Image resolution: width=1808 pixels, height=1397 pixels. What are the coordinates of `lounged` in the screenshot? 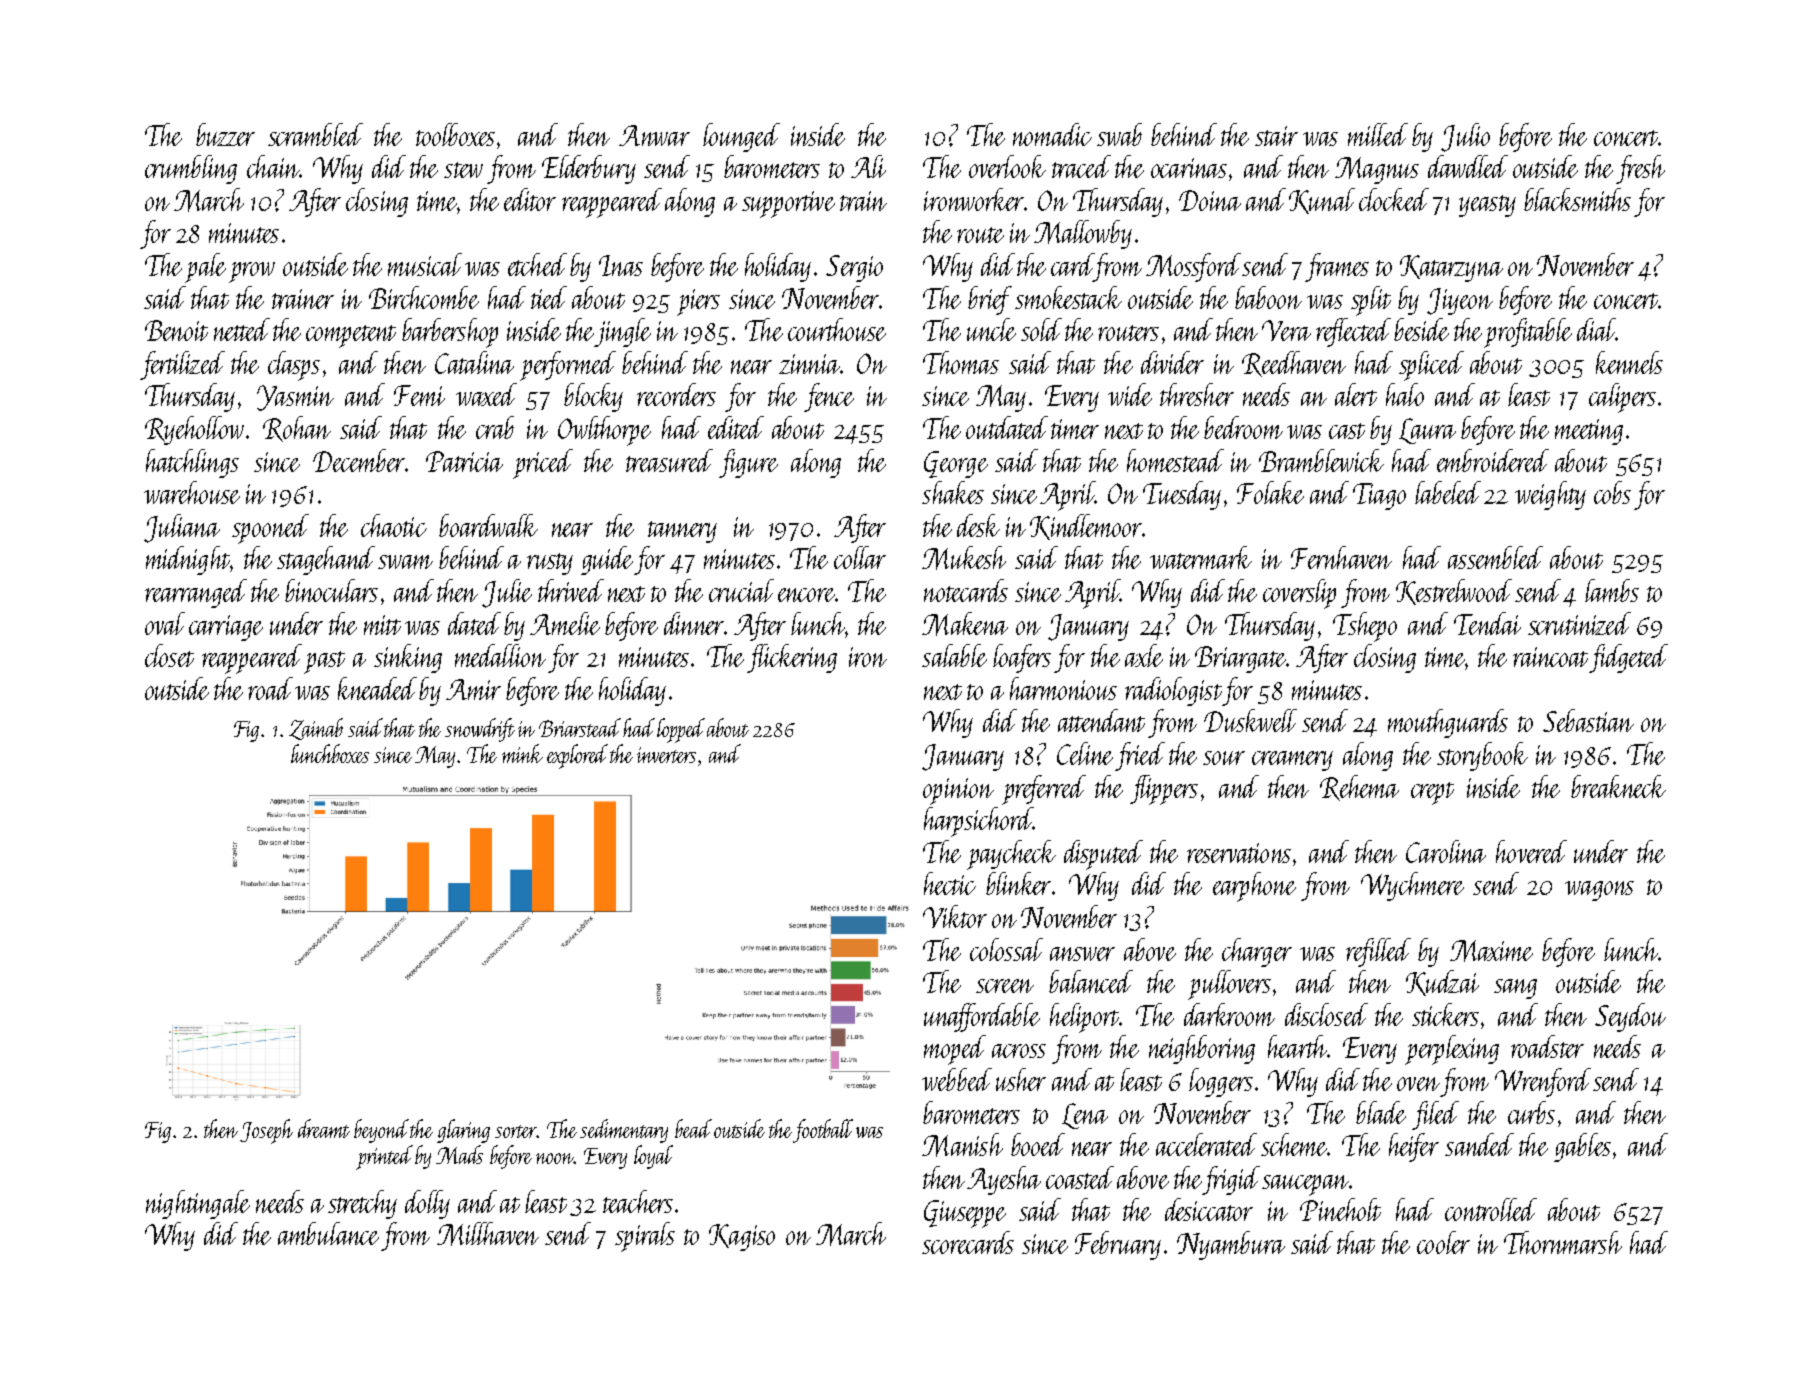 It's located at (741, 137).
